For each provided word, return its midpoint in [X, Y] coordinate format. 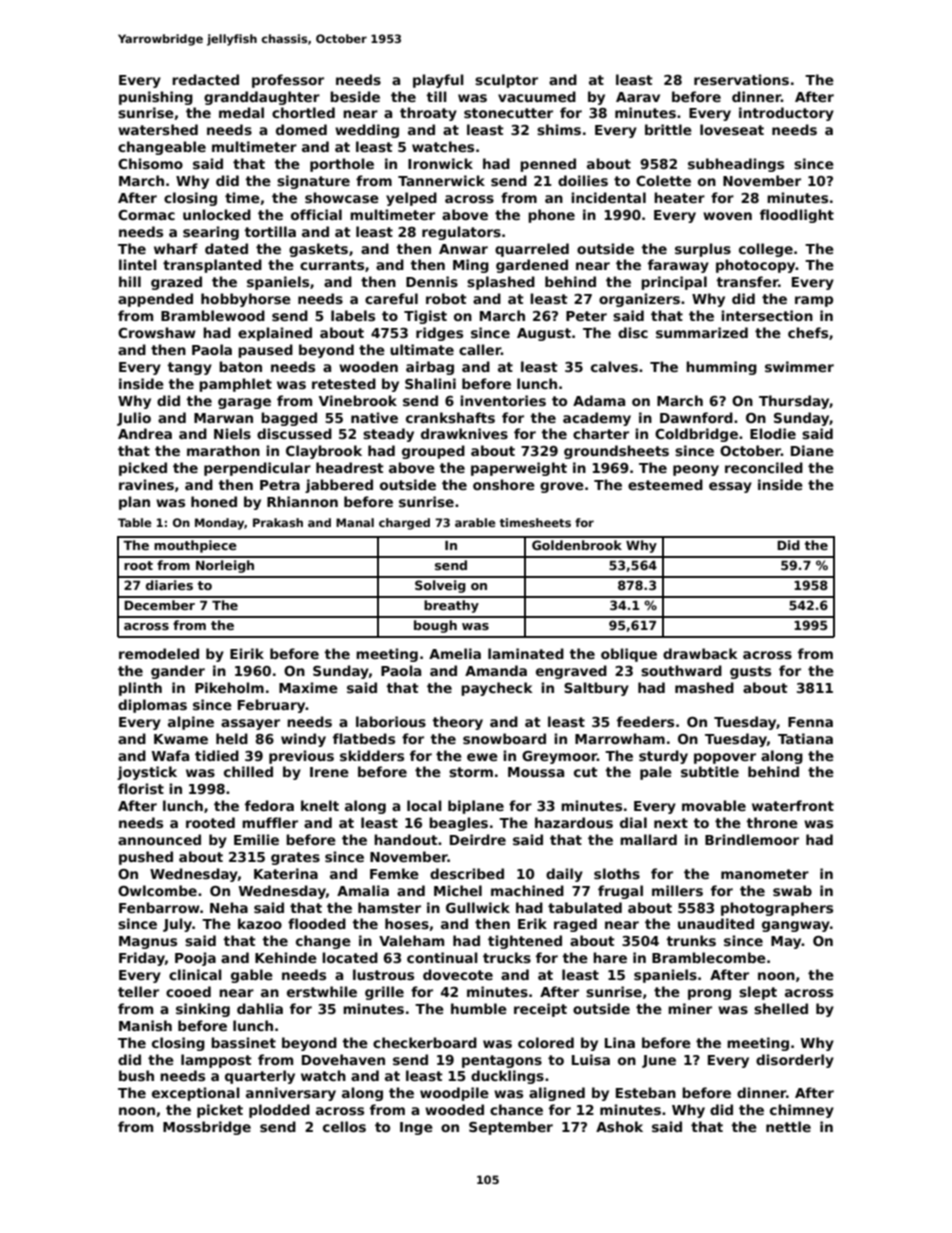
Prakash [278, 522]
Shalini [430, 383]
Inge [416, 1128]
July [177, 925]
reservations [741, 79]
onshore [504, 484]
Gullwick [478, 907]
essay [730, 487]
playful [438, 81]
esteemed [665, 484]
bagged [289, 419]
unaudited [716, 923]
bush [136, 1075]
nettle [788, 1126]
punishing [156, 98]
